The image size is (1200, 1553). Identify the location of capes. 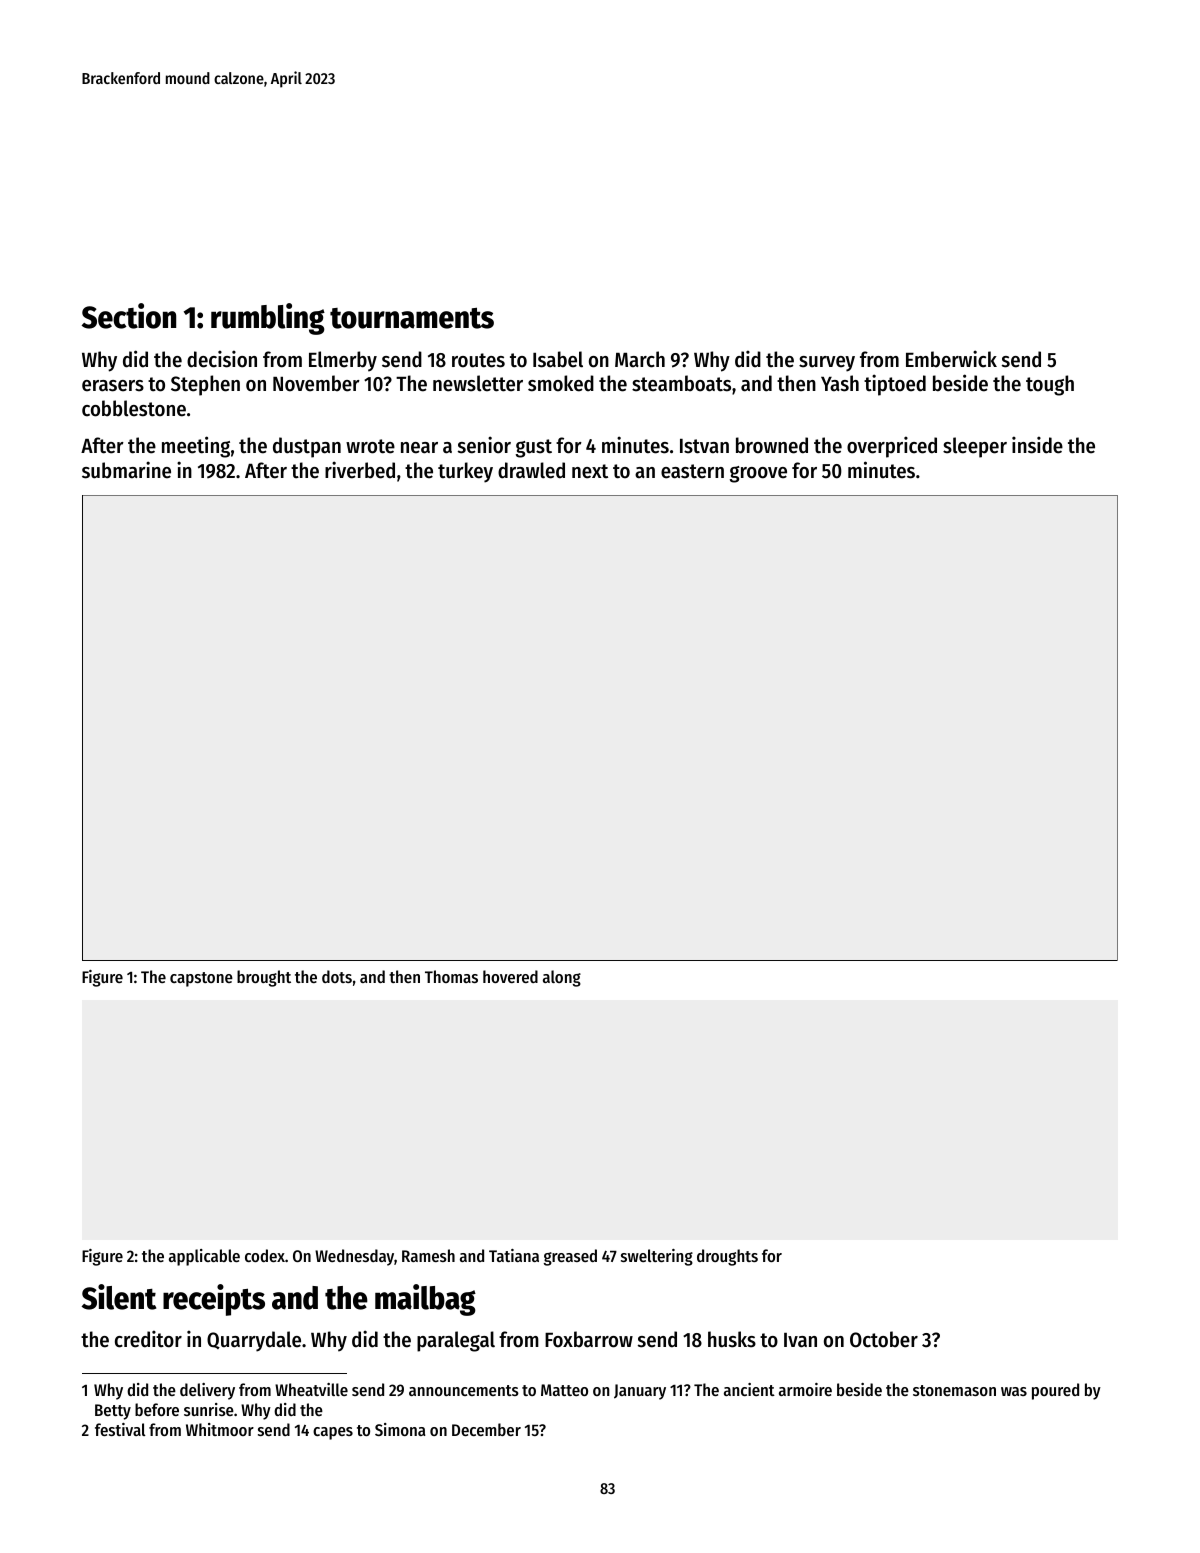
(333, 1433).
